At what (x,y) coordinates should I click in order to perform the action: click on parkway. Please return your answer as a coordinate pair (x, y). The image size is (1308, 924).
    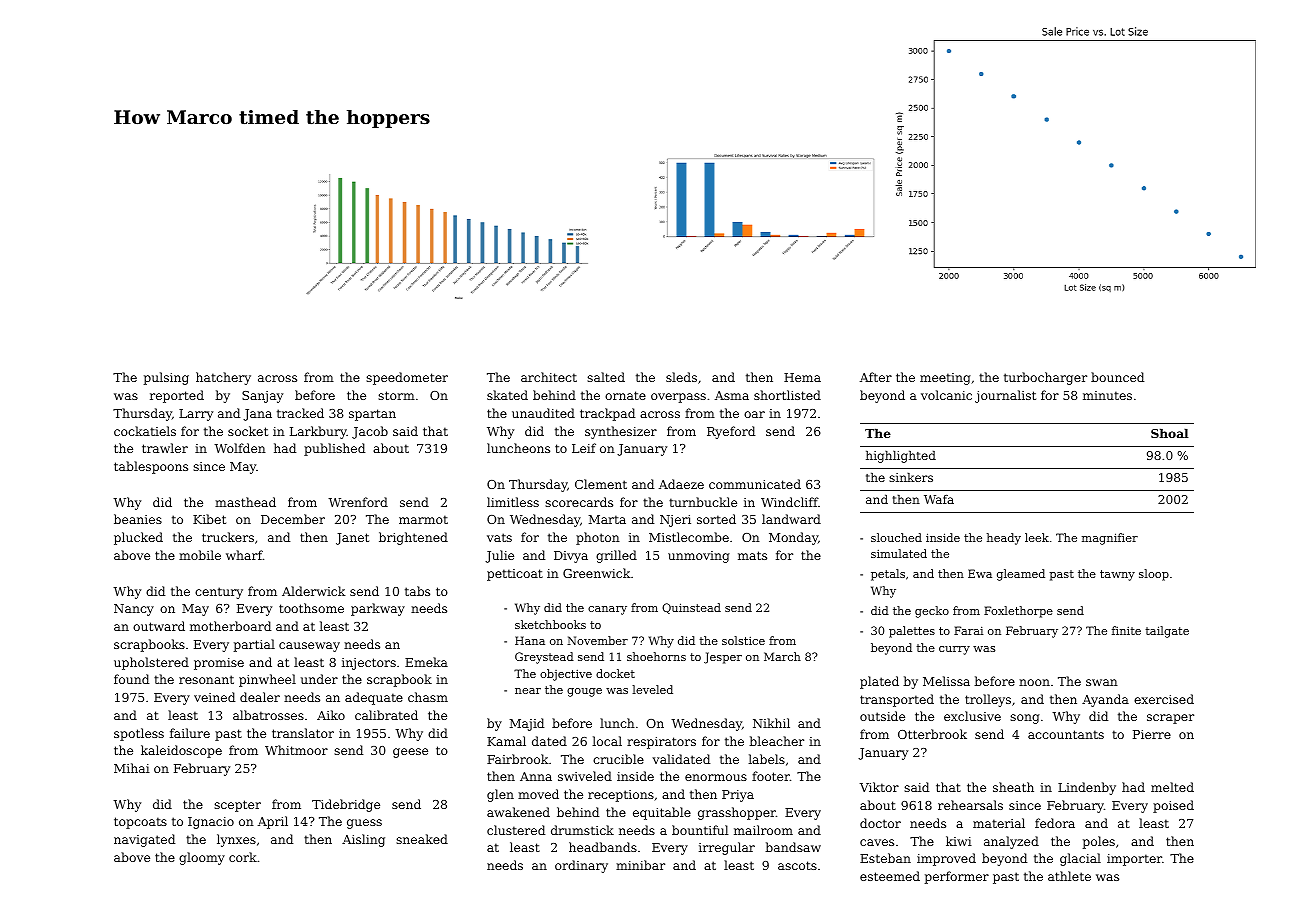
    Looking at the image, I should click on (378, 609).
